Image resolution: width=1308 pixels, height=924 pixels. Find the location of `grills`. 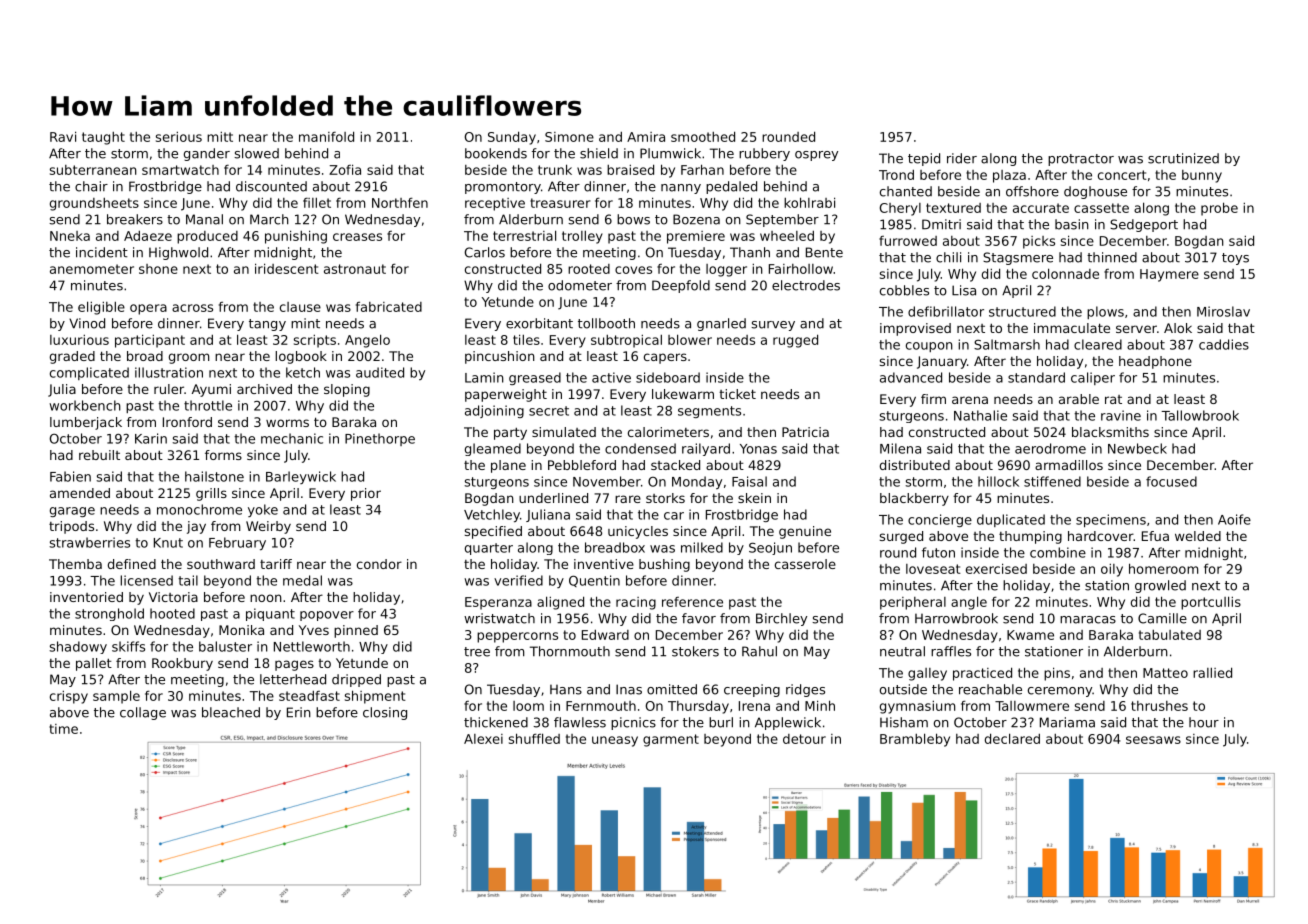

grills is located at coordinates (211, 494).
